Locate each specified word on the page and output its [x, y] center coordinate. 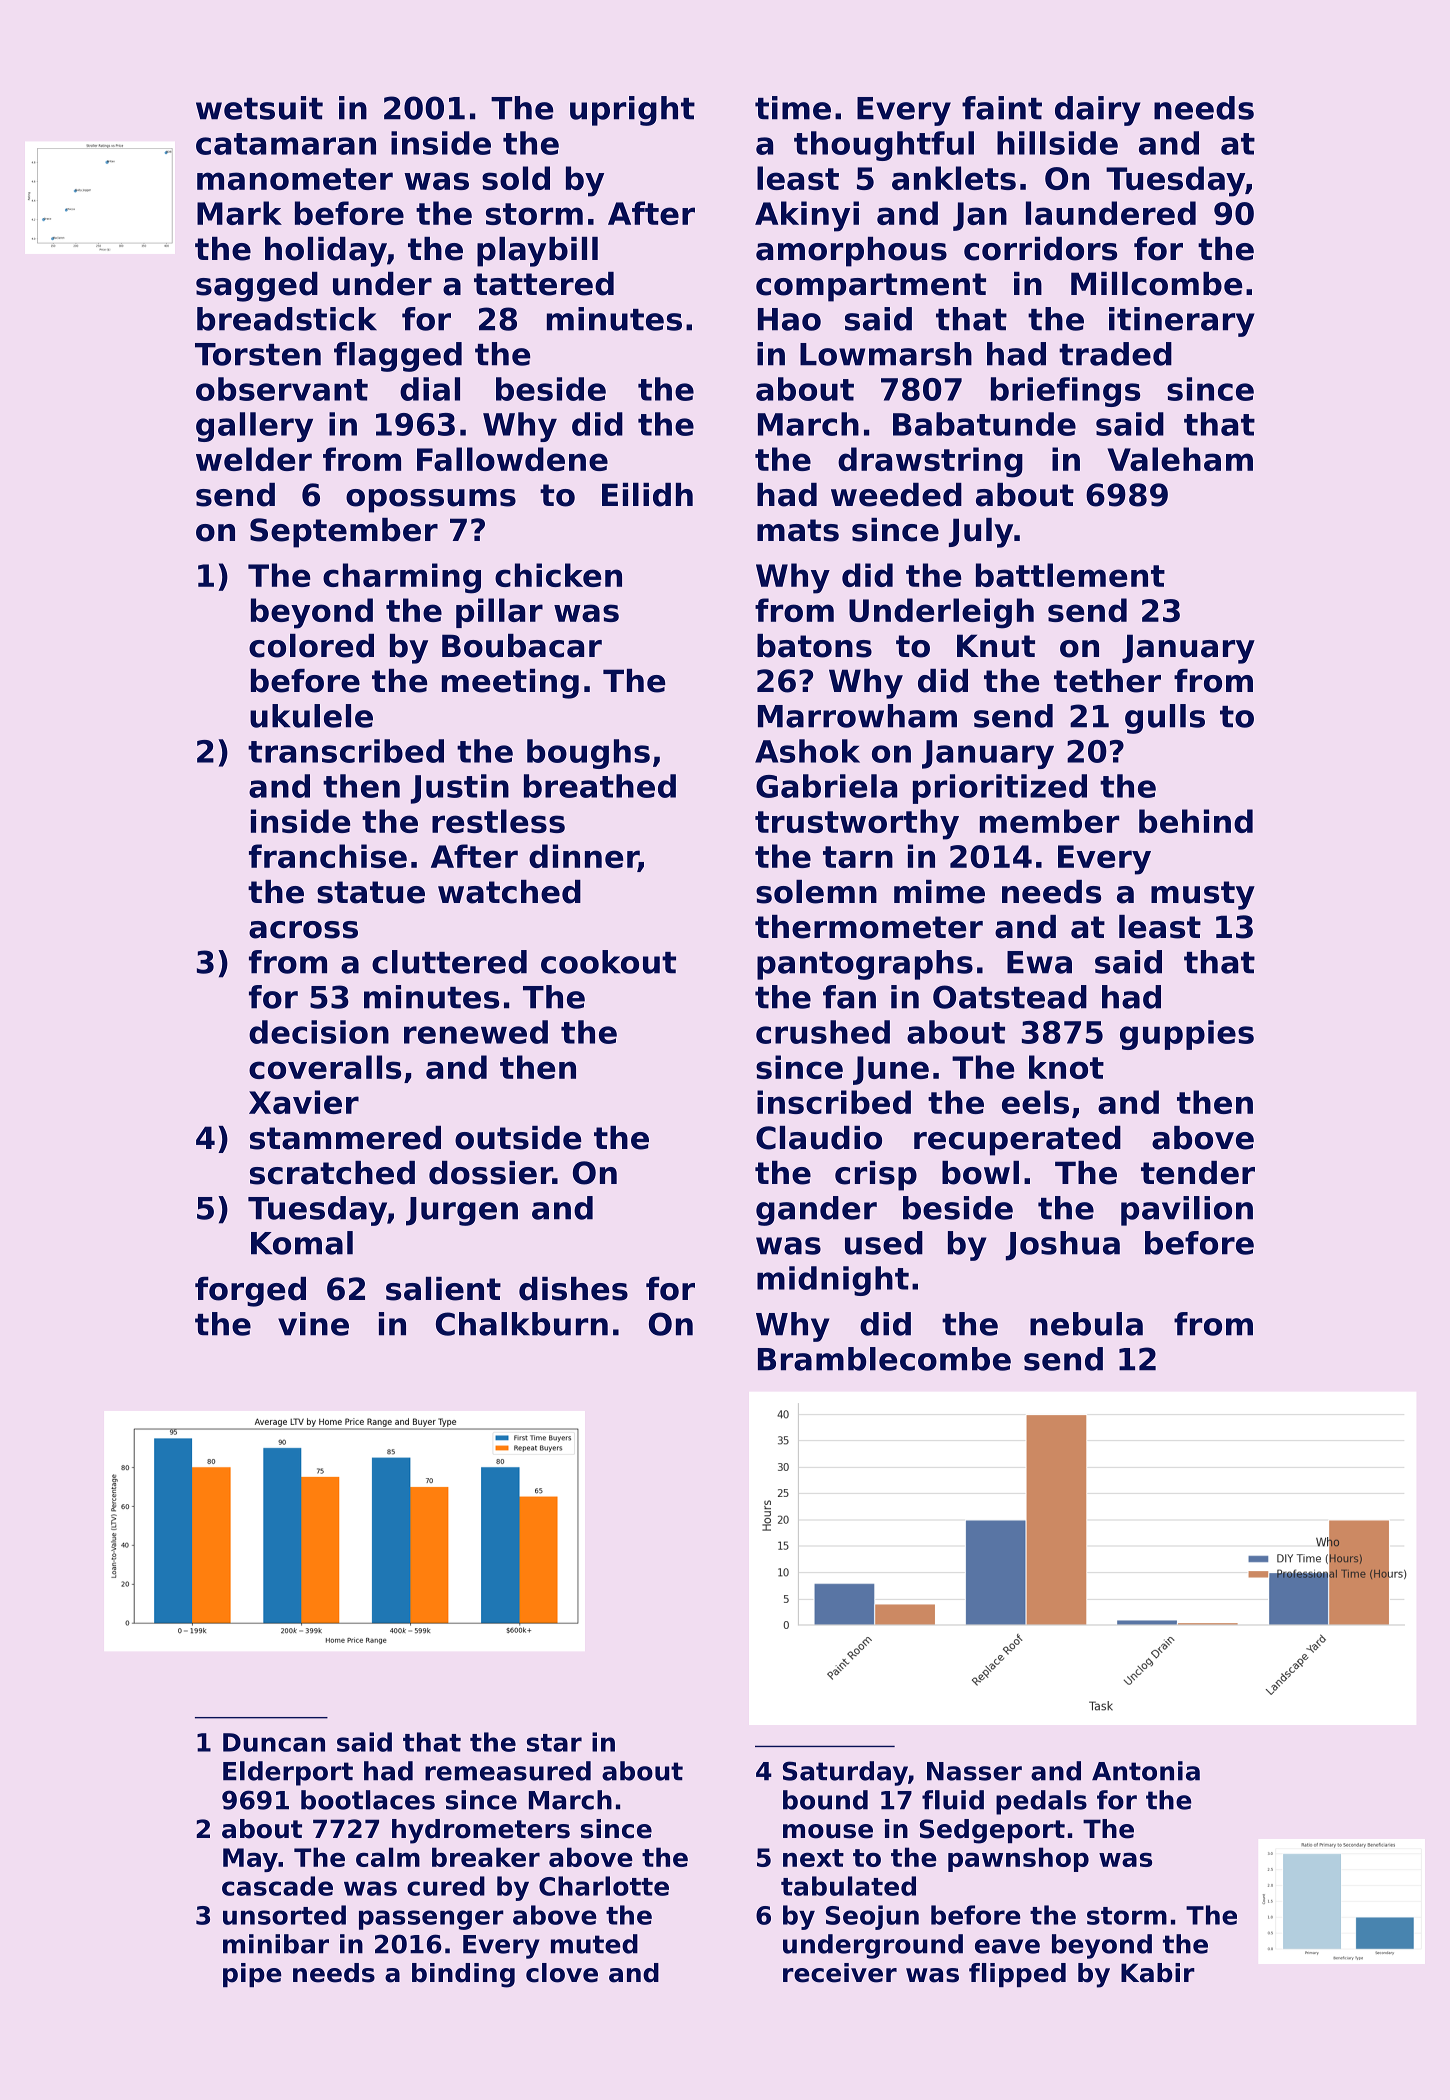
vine [313, 1324]
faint [1002, 108]
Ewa [1039, 962]
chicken [558, 575]
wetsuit [259, 108]
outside [518, 1138]
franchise [328, 856]
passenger [431, 1920]
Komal [302, 1243]
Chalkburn [522, 1324]
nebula [1086, 1324]
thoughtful [884, 146]
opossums [431, 501]
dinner [583, 857]
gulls [1165, 719]
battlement [1070, 575]
